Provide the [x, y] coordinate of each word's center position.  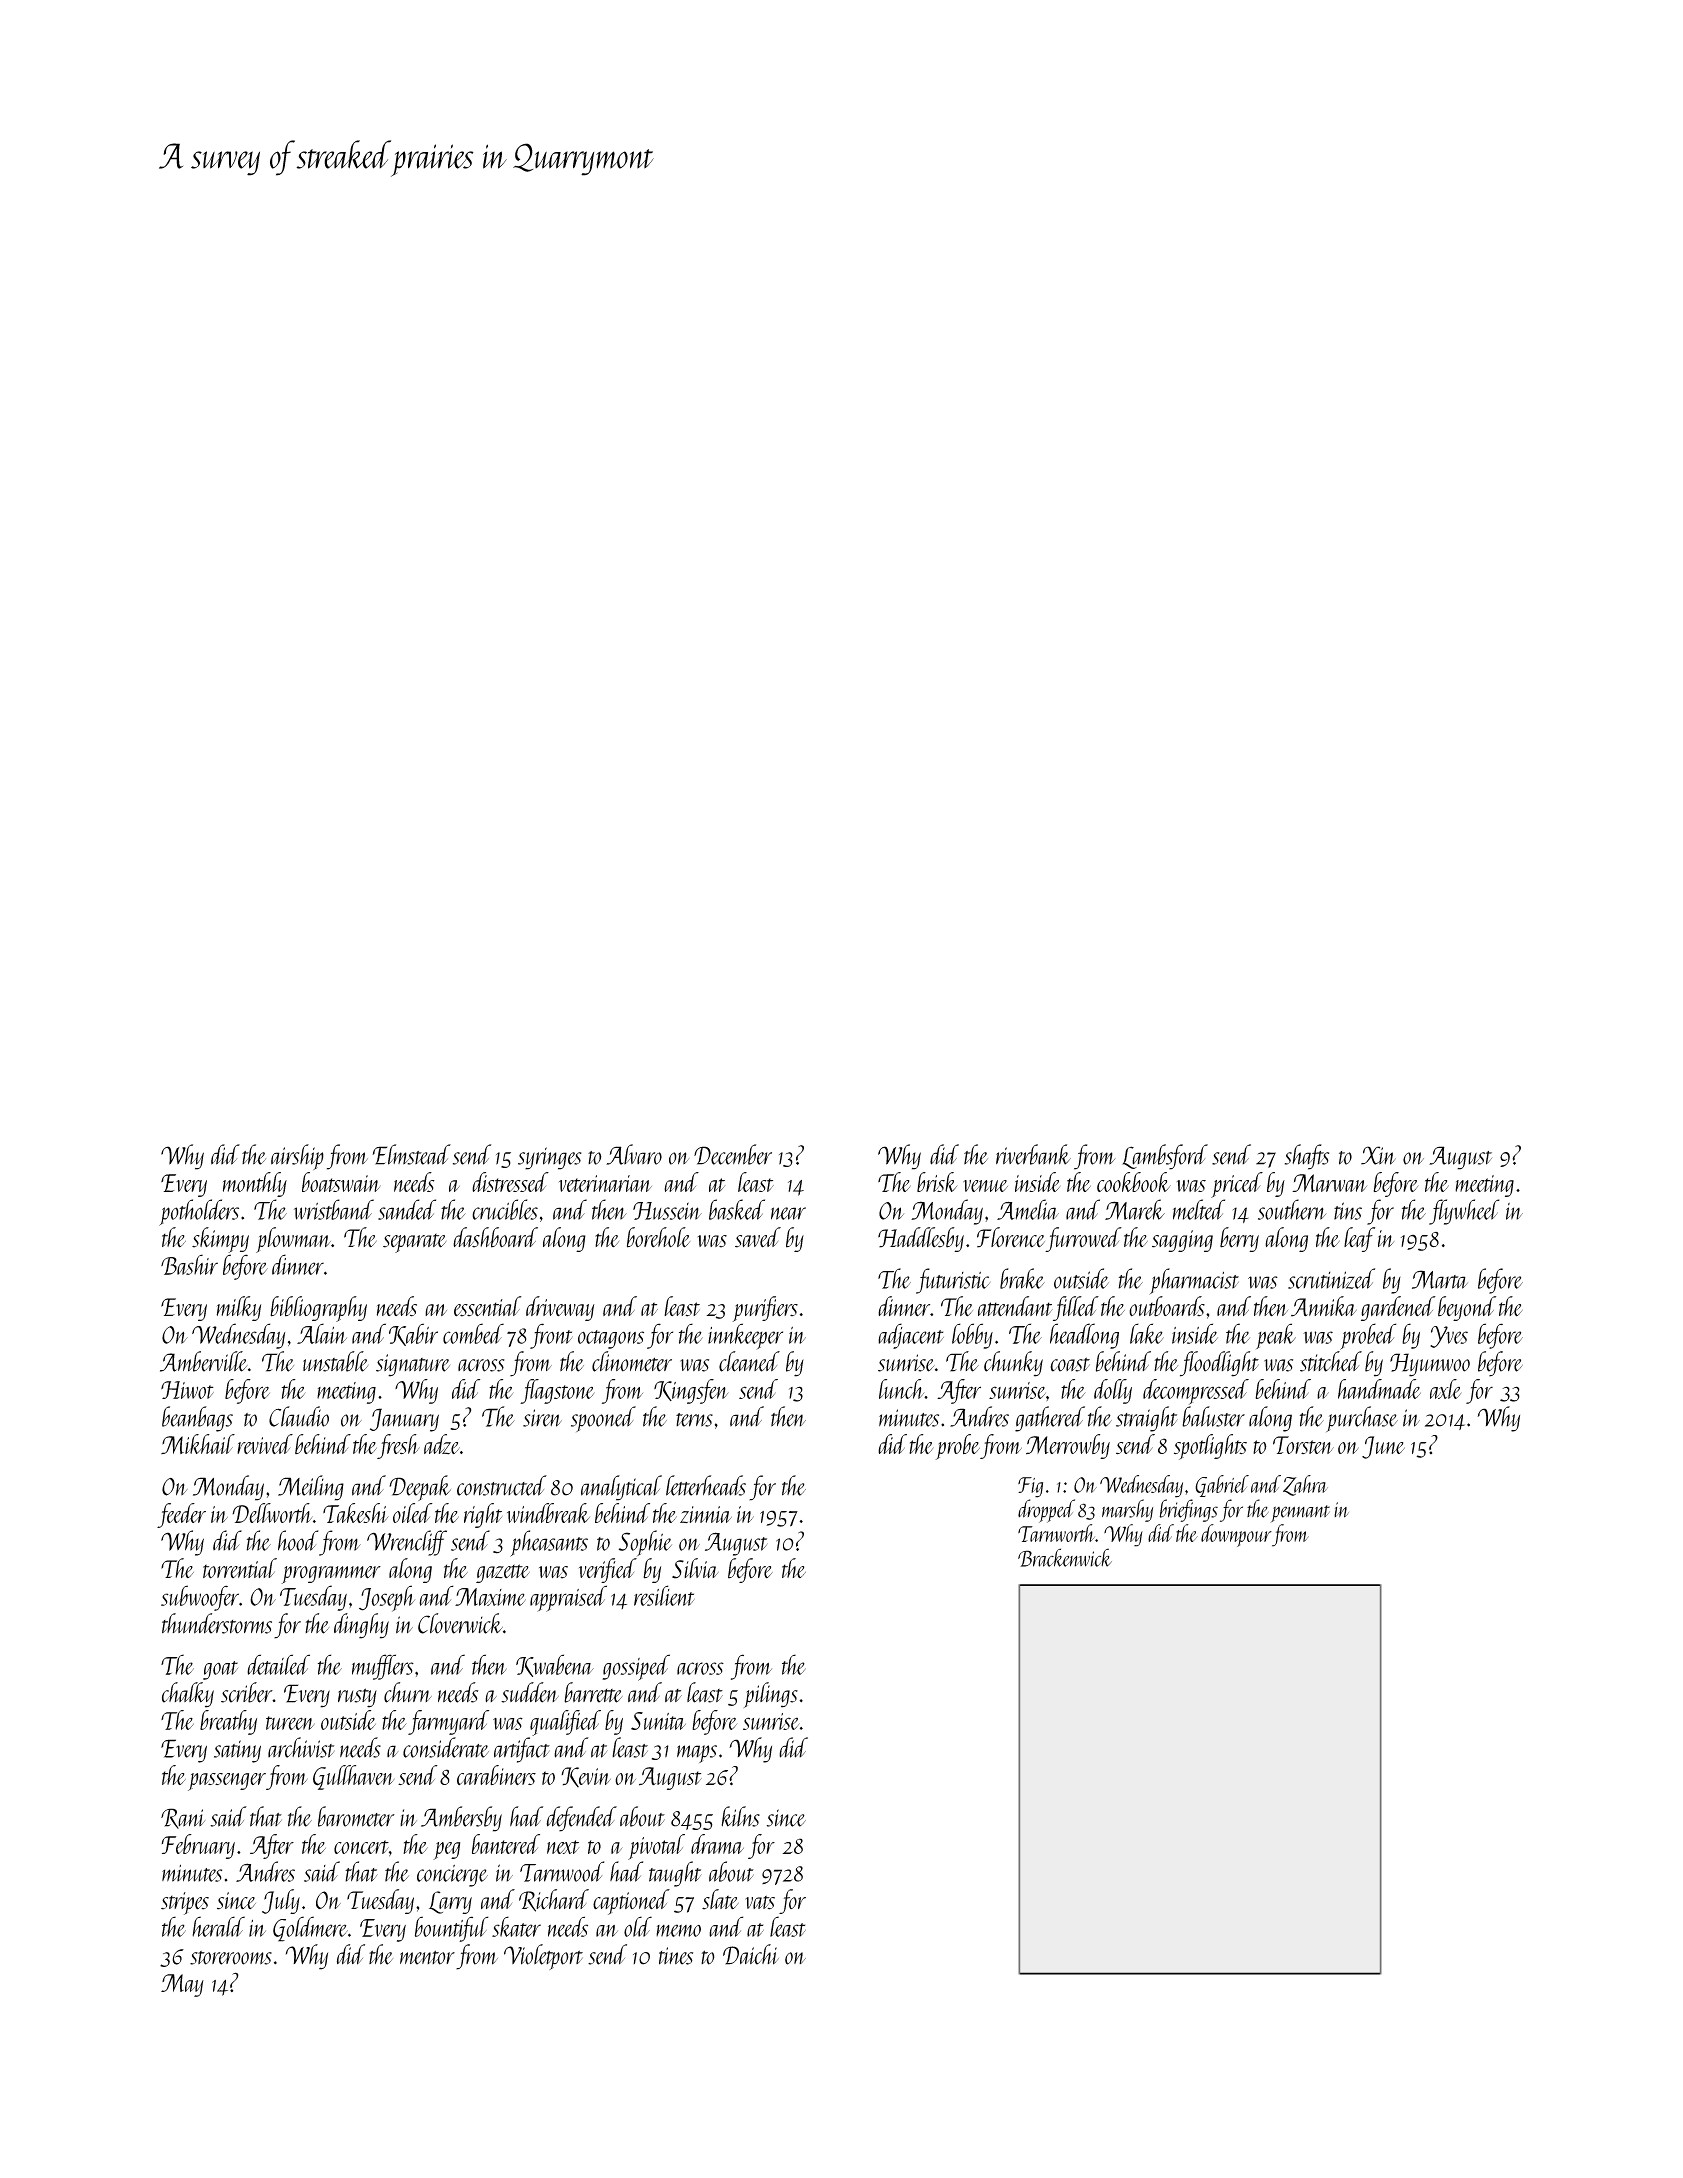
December [733, 1154]
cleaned [749, 1361]
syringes [550, 1158]
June [1383, 1447]
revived [265, 1444]
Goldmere [310, 1929]
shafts [1307, 1157]
